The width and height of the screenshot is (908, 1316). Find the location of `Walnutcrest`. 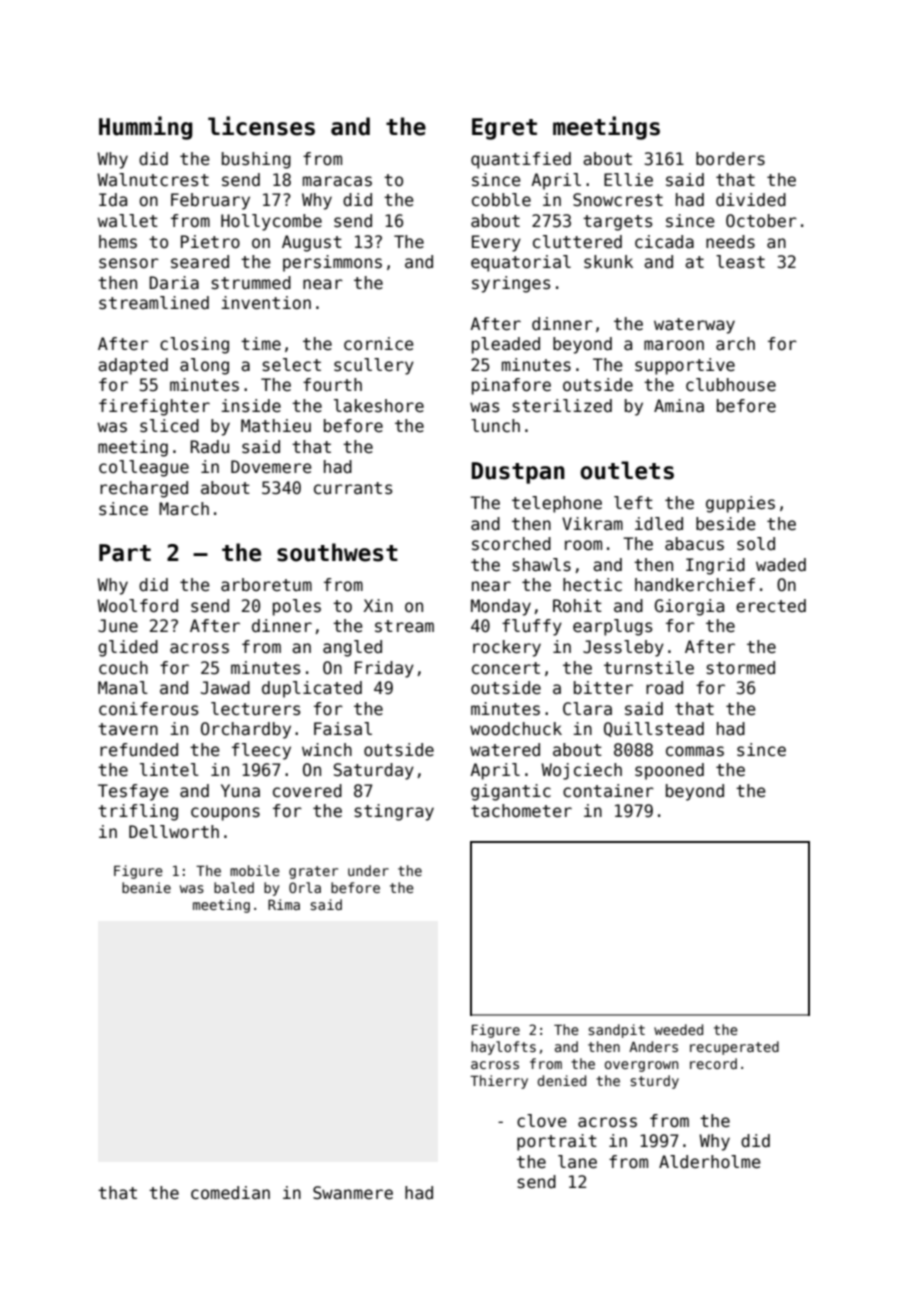

Walnutcrest is located at coordinates (153, 180).
